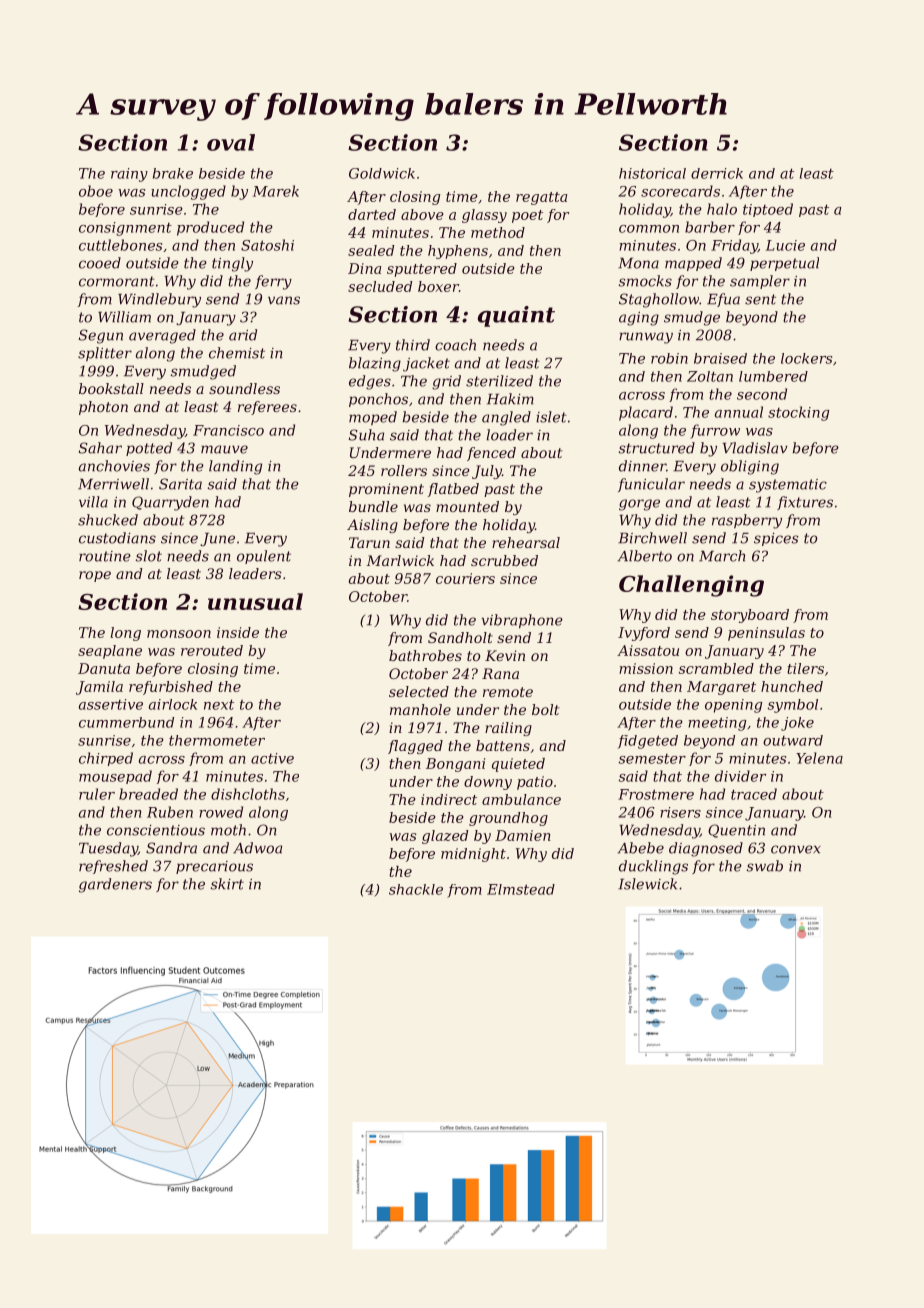 This screenshot has width=924, height=1308. I want to click on derrick, so click(717, 173).
